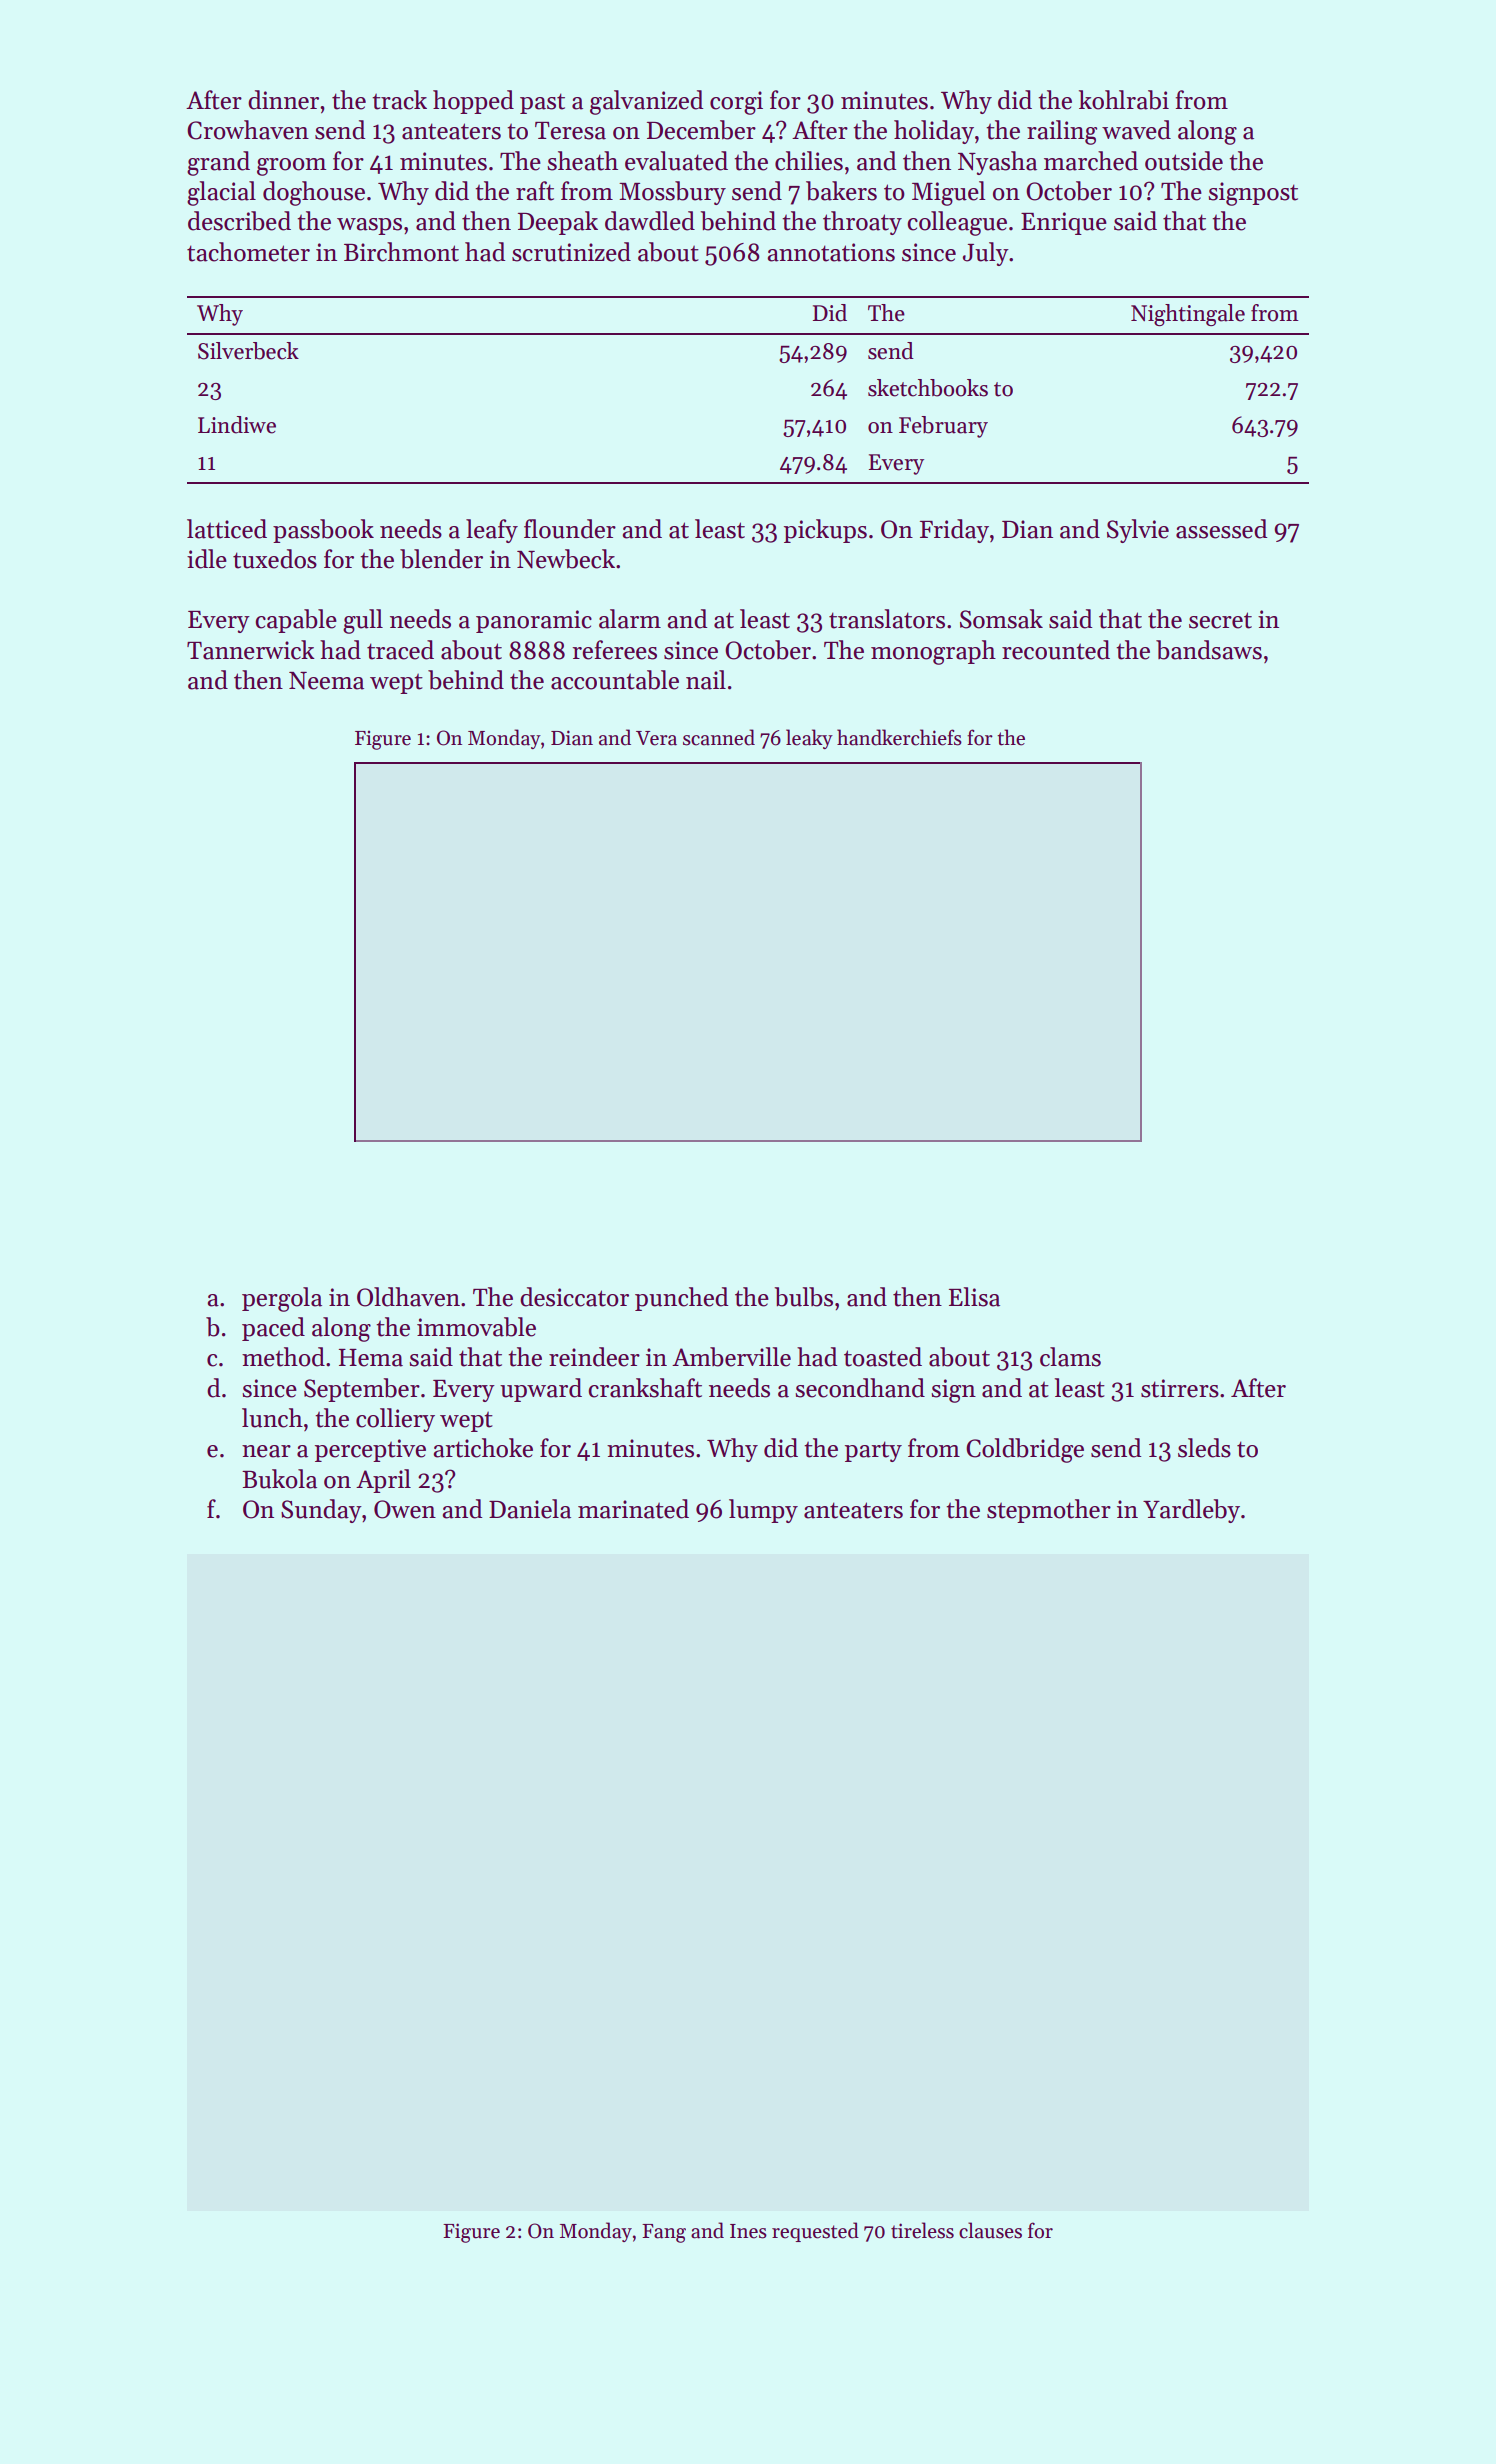 This screenshot has height=2464, width=1496. What do you see at coordinates (221, 193) in the screenshot?
I see `glacial` at bounding box center [221, 193].
